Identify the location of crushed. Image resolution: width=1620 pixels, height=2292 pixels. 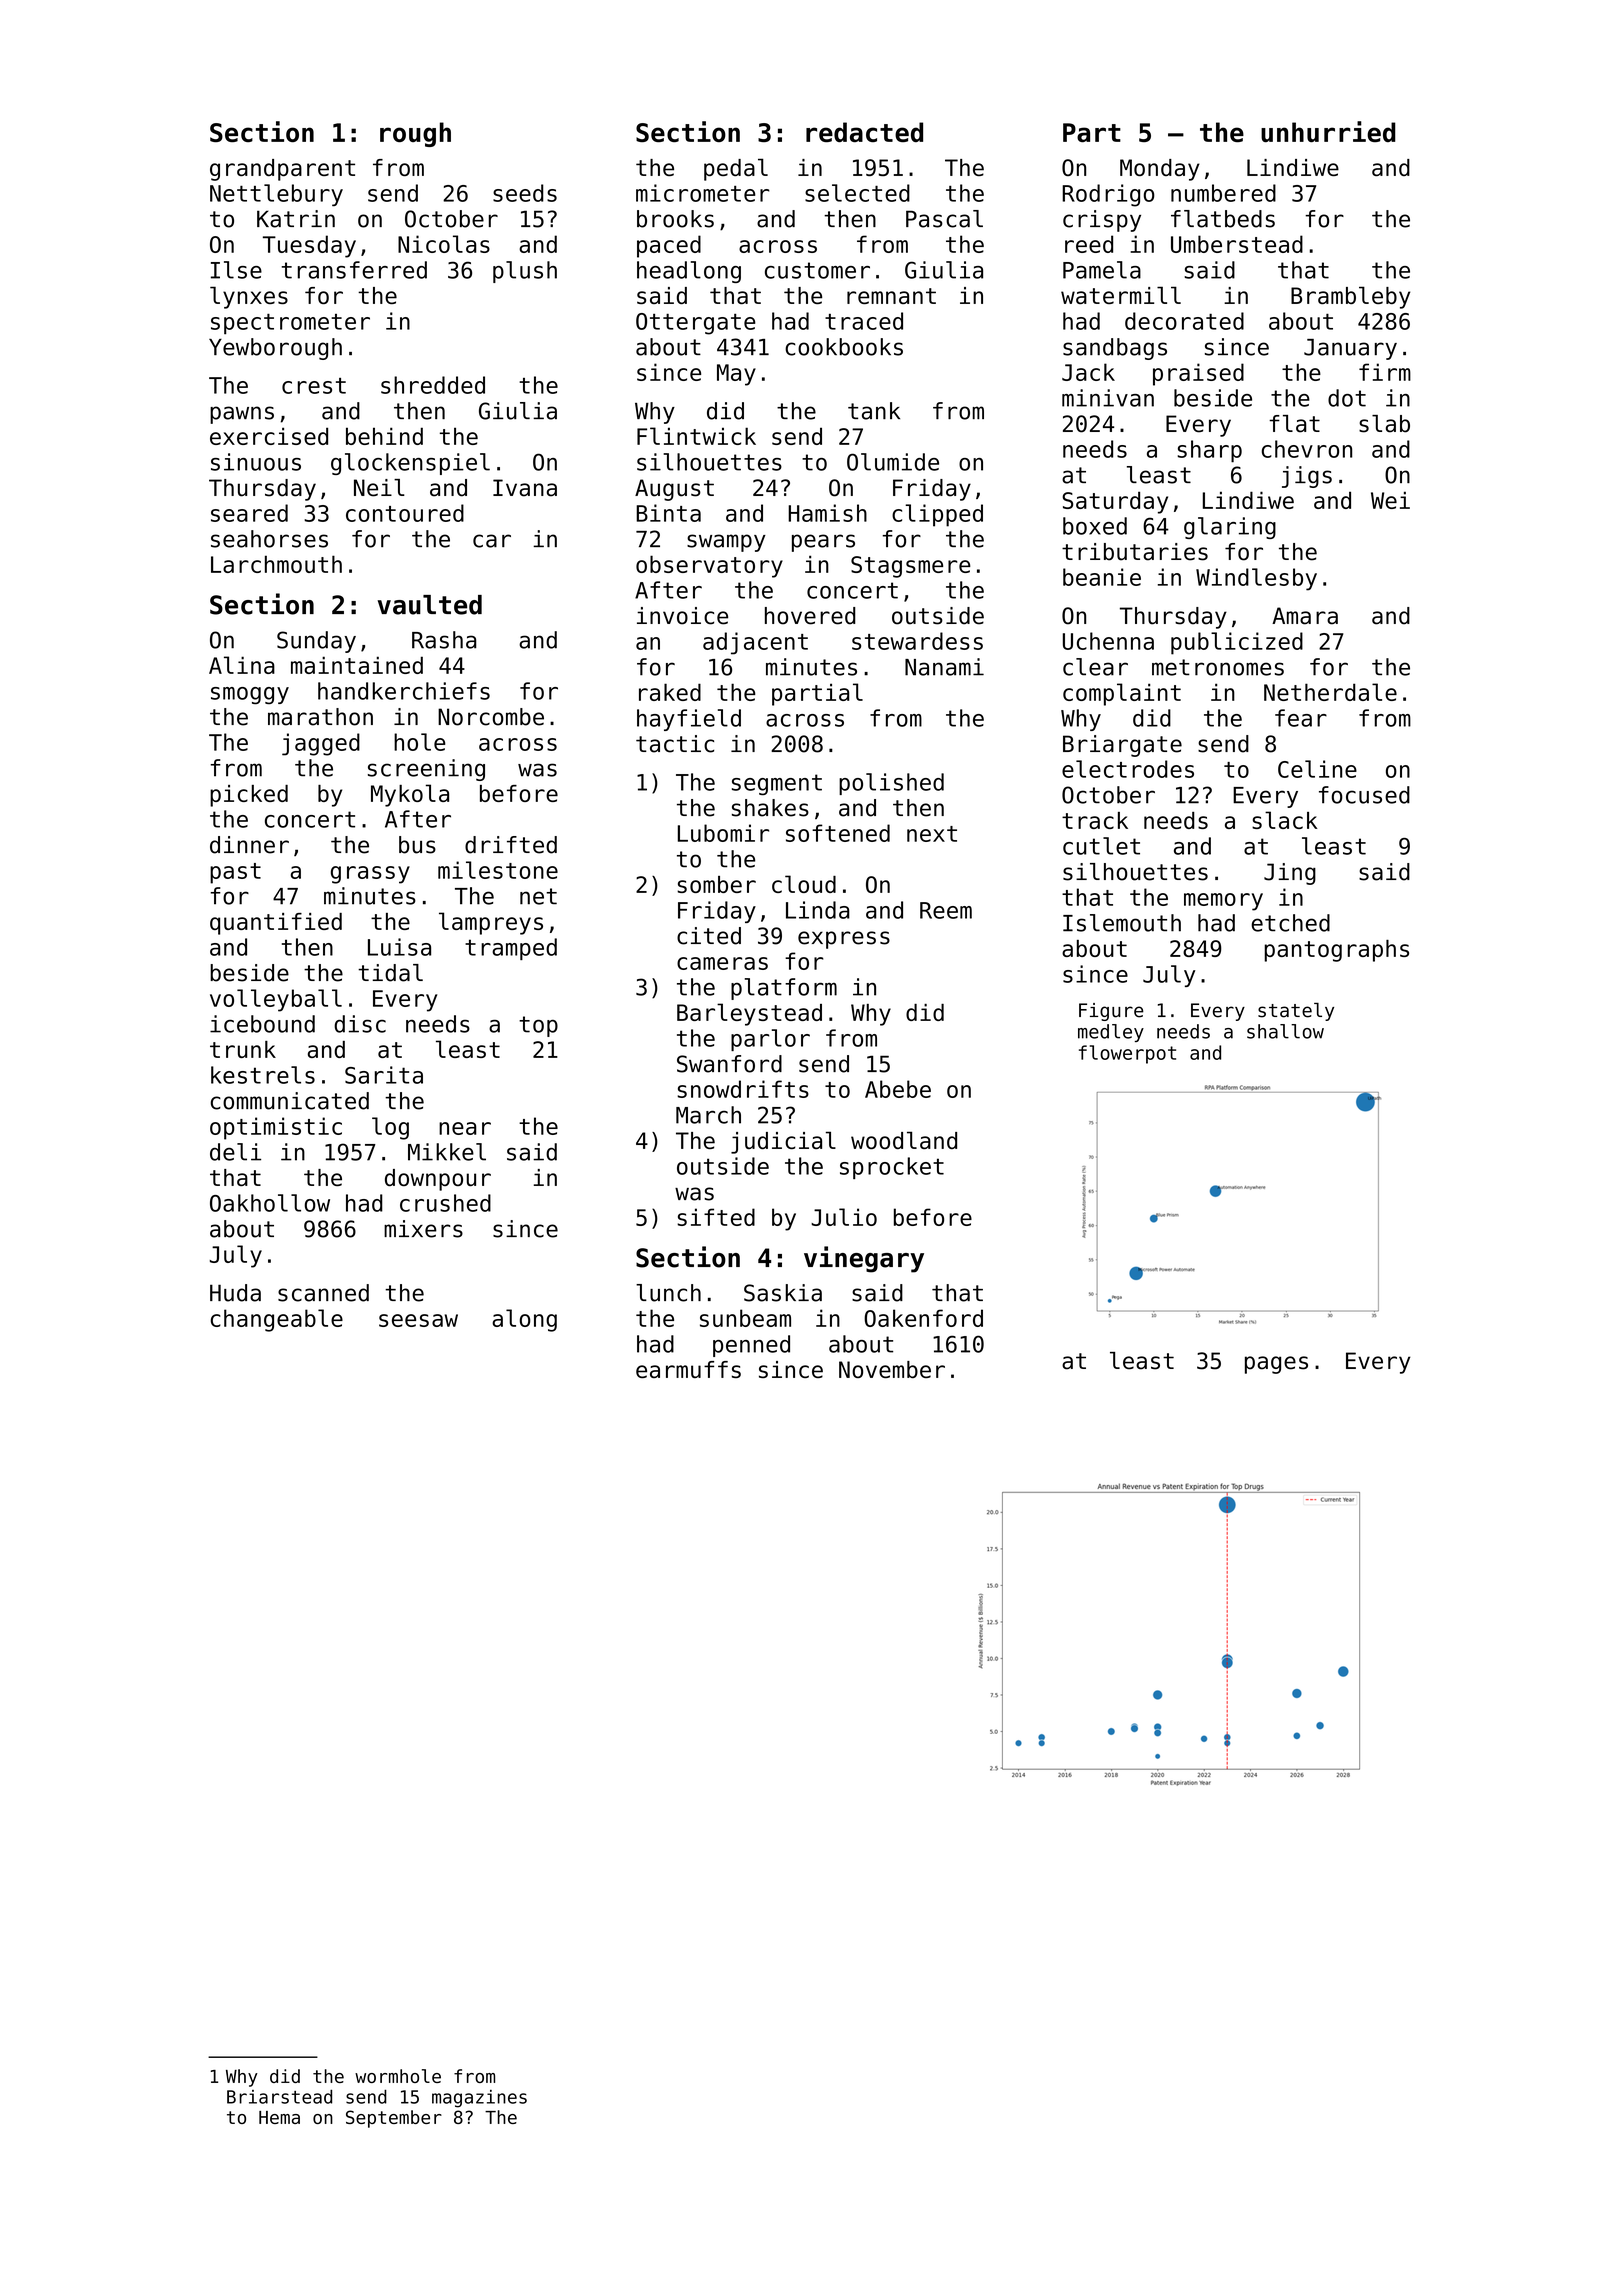
(445, 1203).
